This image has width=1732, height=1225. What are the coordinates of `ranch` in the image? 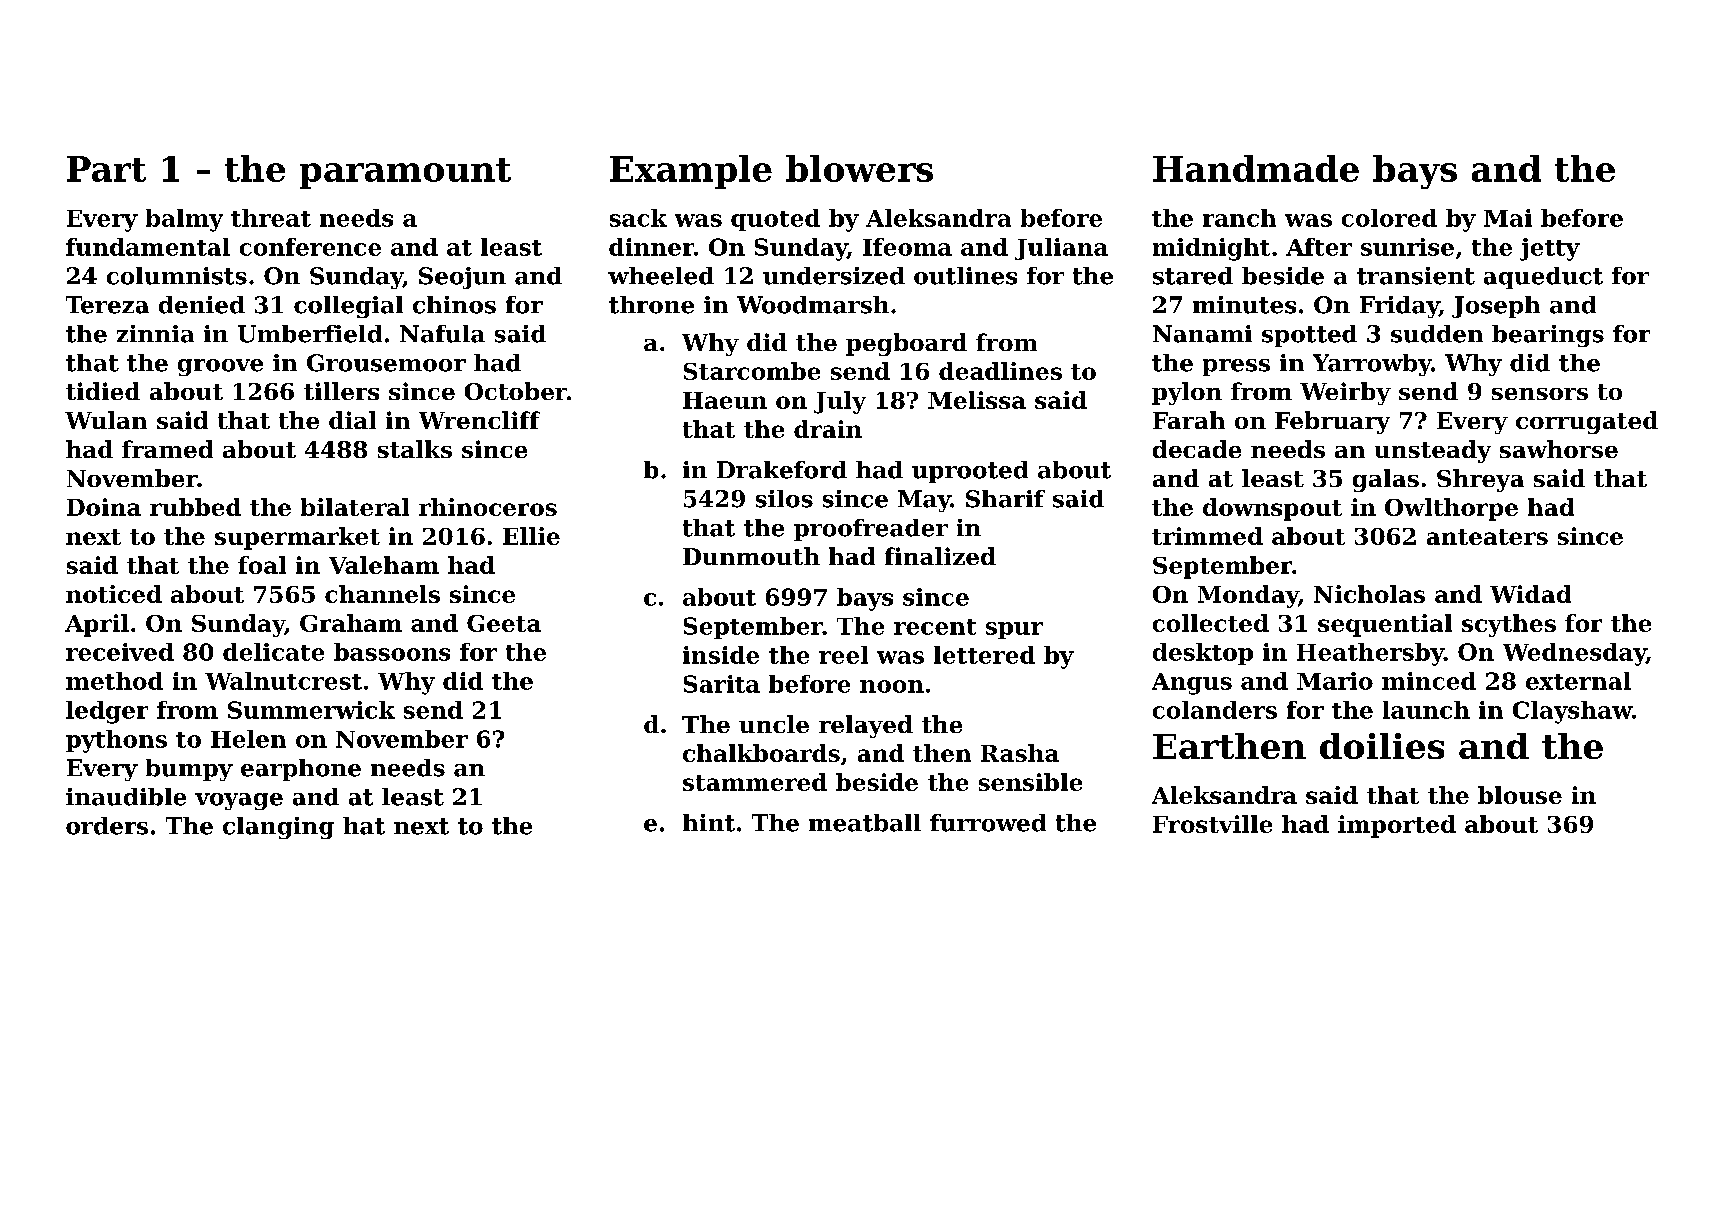 It's located at (1239, 218).
